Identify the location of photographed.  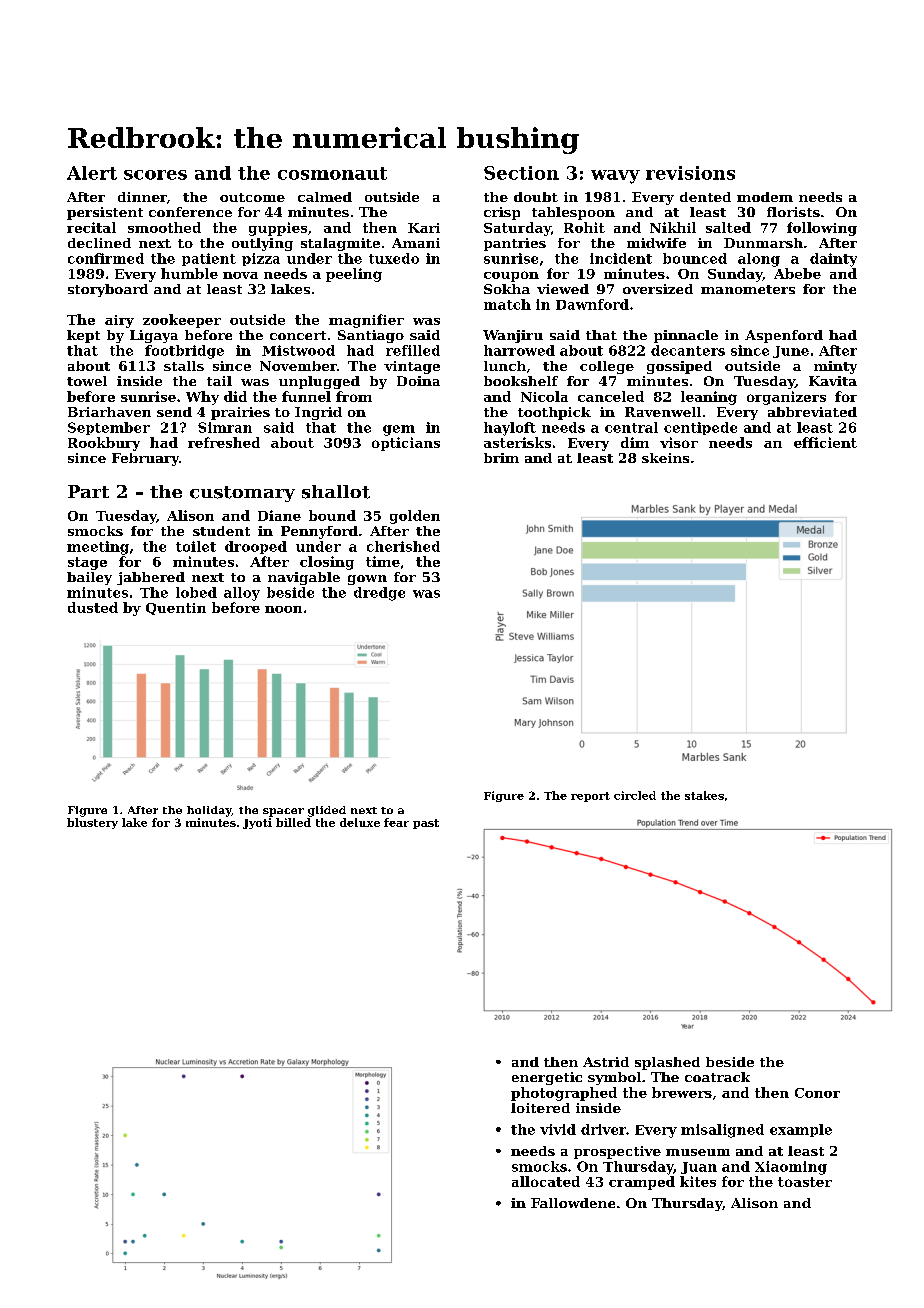
(564, 1094).
